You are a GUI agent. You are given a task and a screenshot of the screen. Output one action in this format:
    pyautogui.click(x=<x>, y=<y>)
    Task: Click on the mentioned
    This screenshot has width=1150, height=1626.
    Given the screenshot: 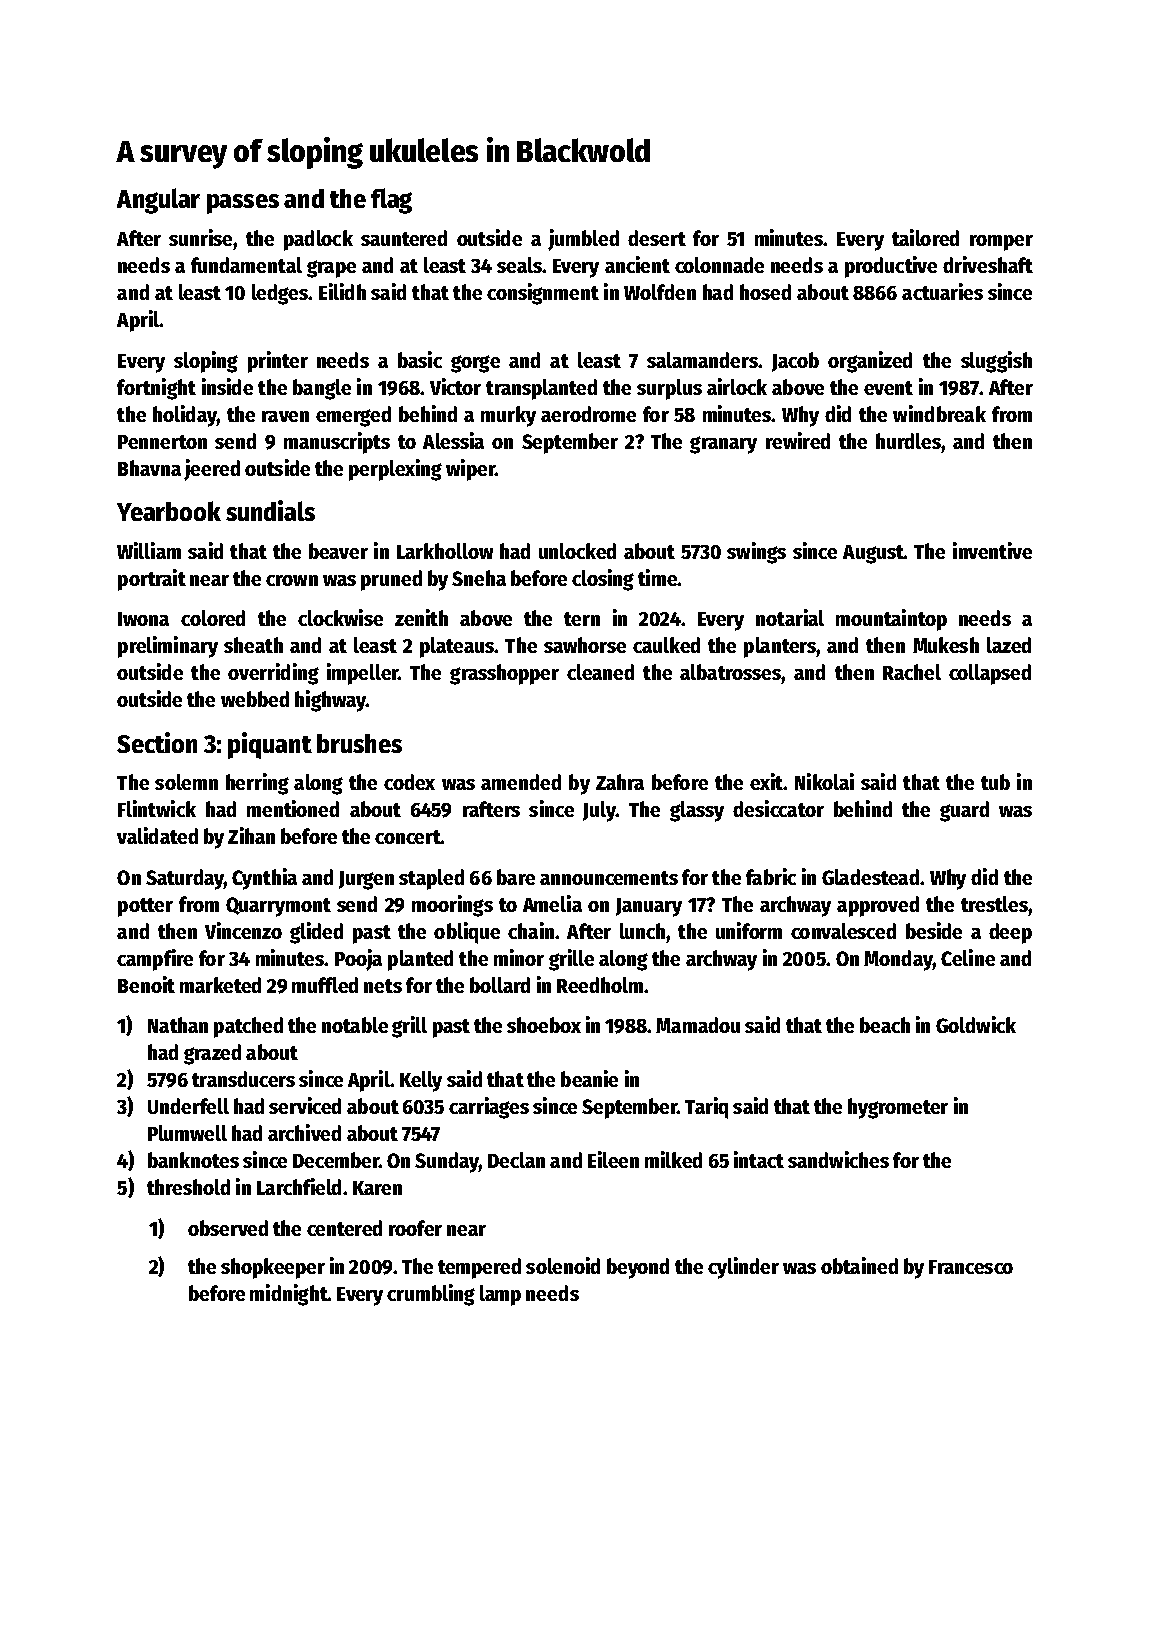 What is the action you would take?
    pyautogui.click(x=293, y=808)
